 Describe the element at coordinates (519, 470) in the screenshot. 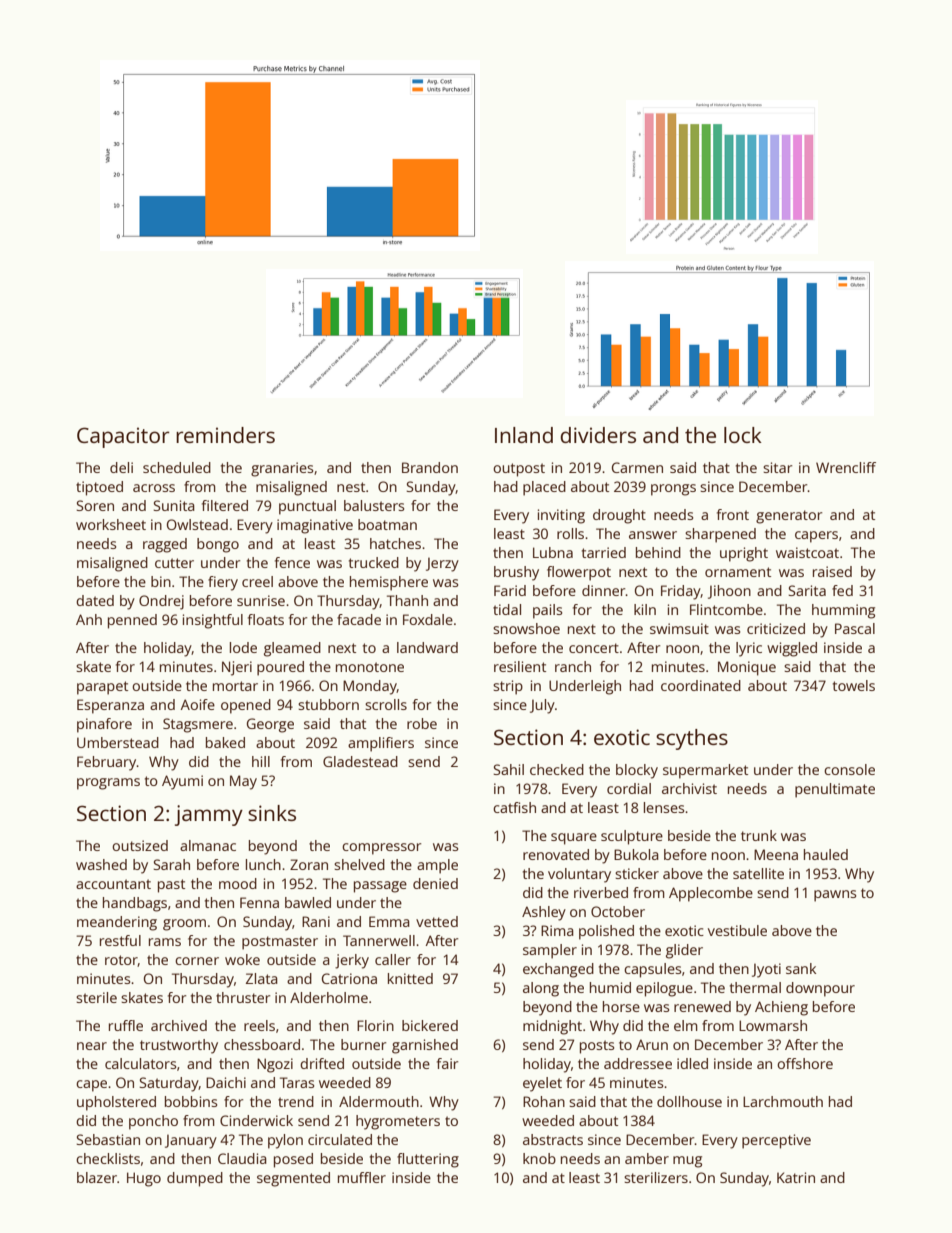

I see `outpost` at that location.
